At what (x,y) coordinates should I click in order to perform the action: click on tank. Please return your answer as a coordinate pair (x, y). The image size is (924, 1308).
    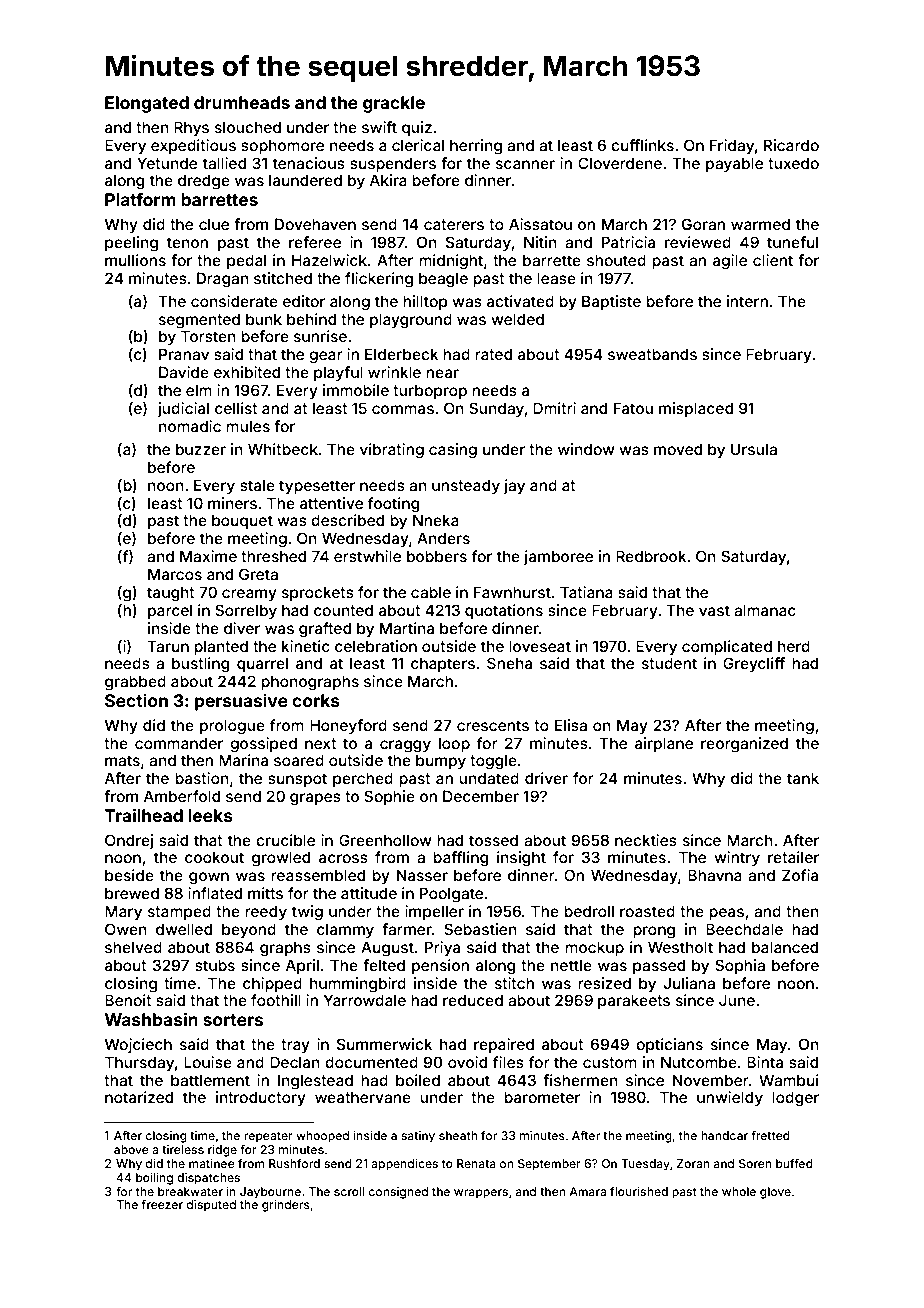
    Looking at the image, I should click on (803, 778).
